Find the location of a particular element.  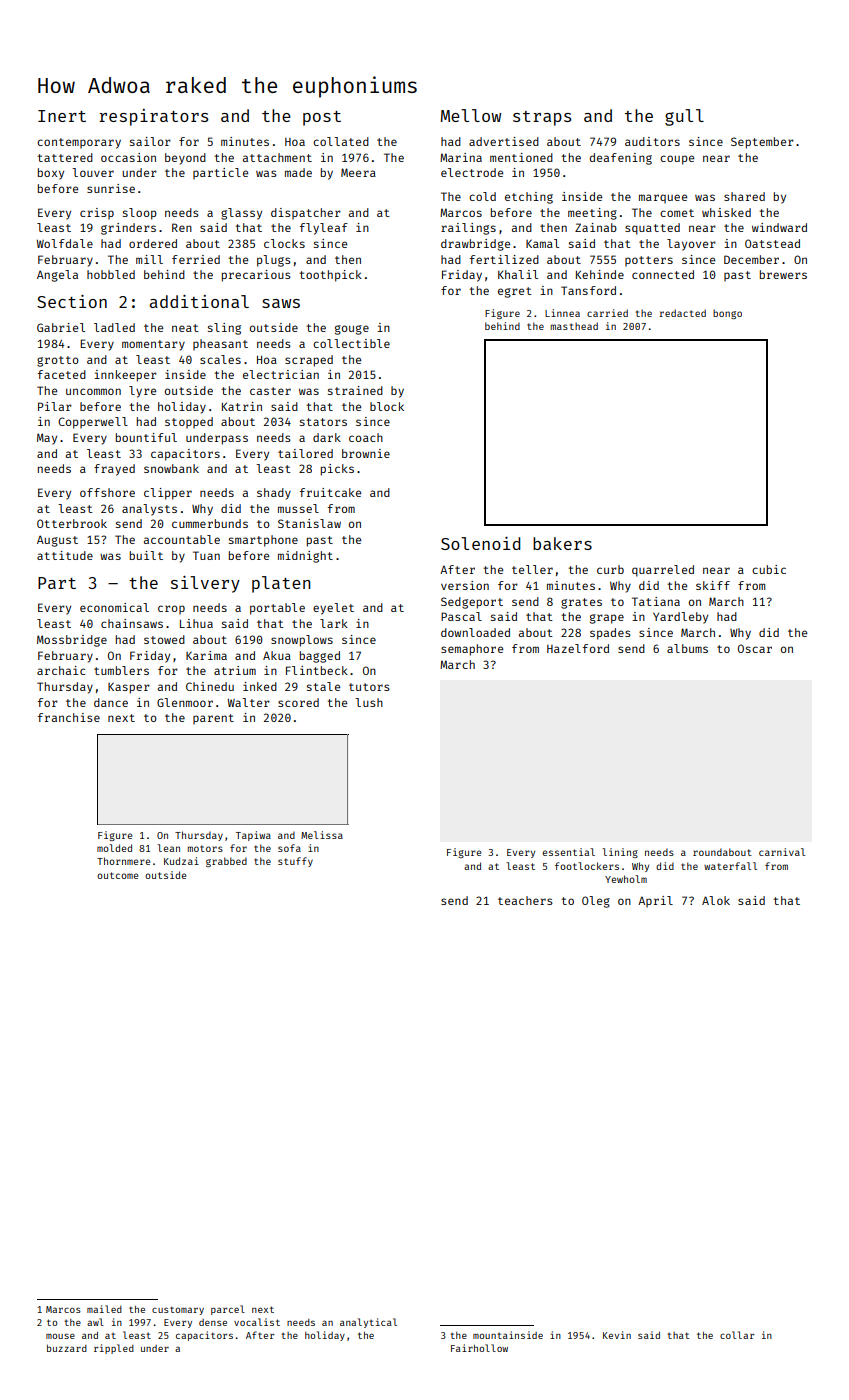

collar is located at coordinates (737, 1335).
